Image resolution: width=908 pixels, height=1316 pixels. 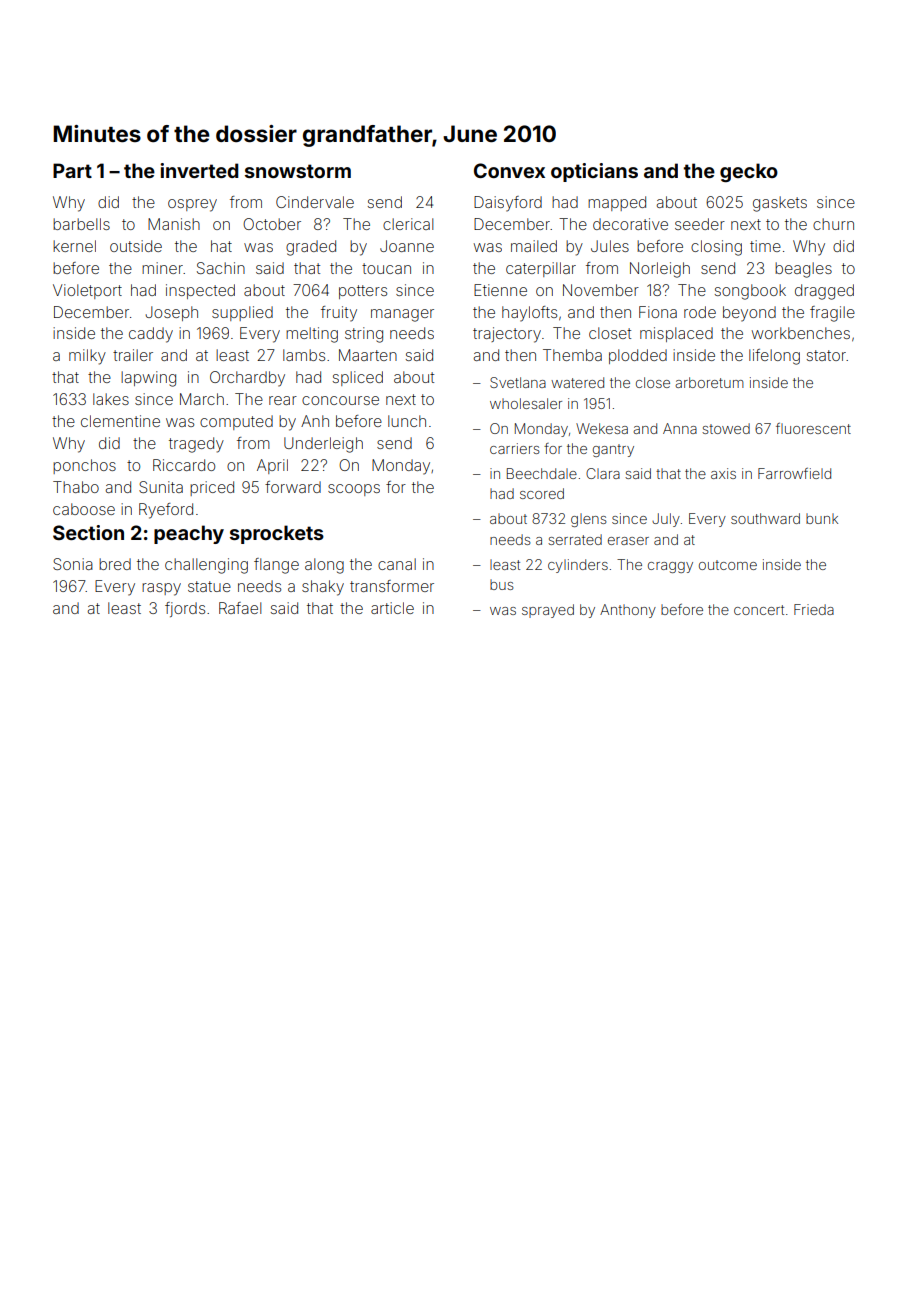 What do you see at coordinates (407, 246) in the screenshot?
I see `Joanne` at bounding box center [407, 246].
